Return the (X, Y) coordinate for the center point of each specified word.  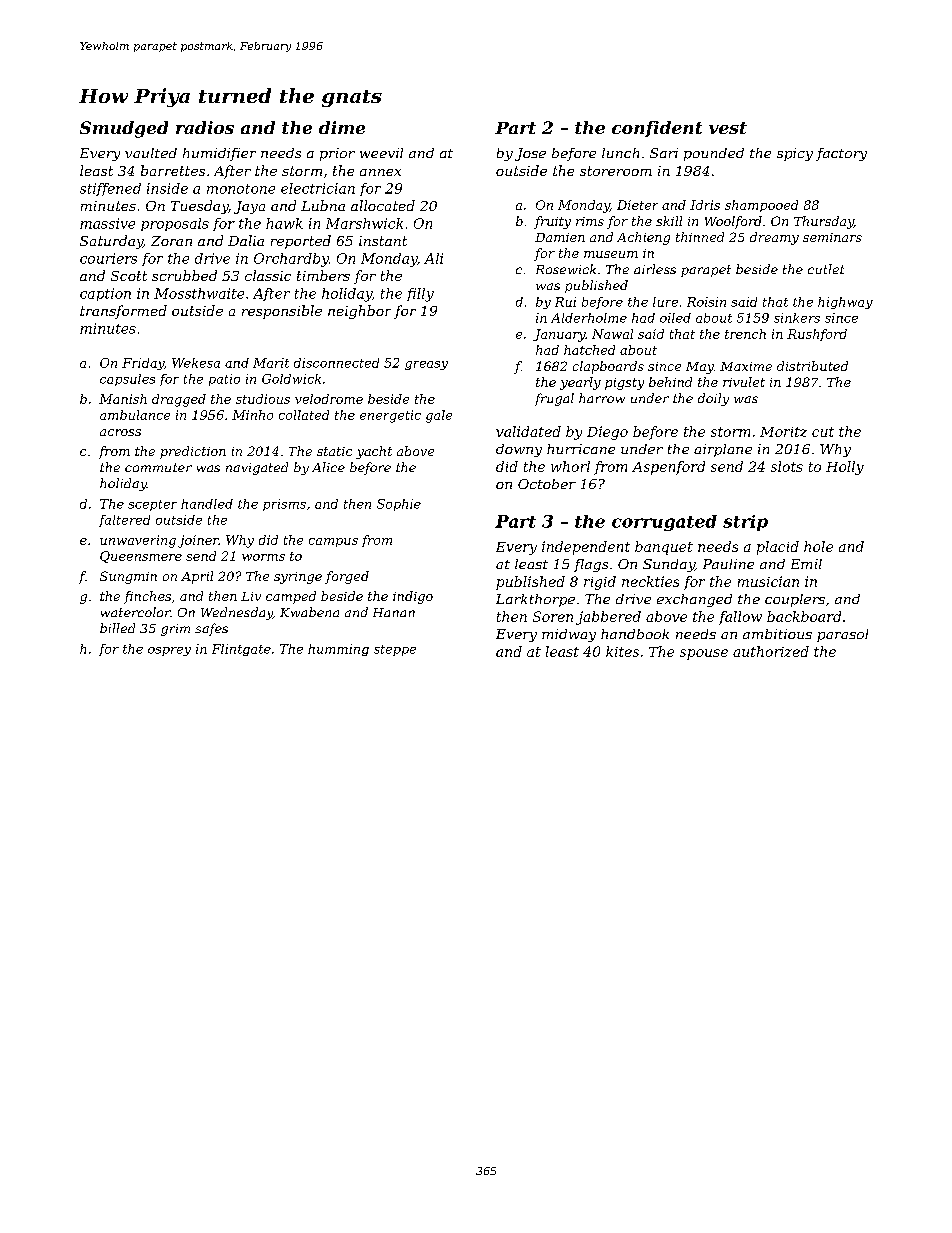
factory (841, 154)
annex (380, 172)
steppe (395, 650)
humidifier (219, 154)
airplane (723, 450)
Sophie (399, 505)
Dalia (246, 240)
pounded (714, 154)
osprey (169, 651)
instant (383, 241)
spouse (704, 654)
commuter (158, 467)
